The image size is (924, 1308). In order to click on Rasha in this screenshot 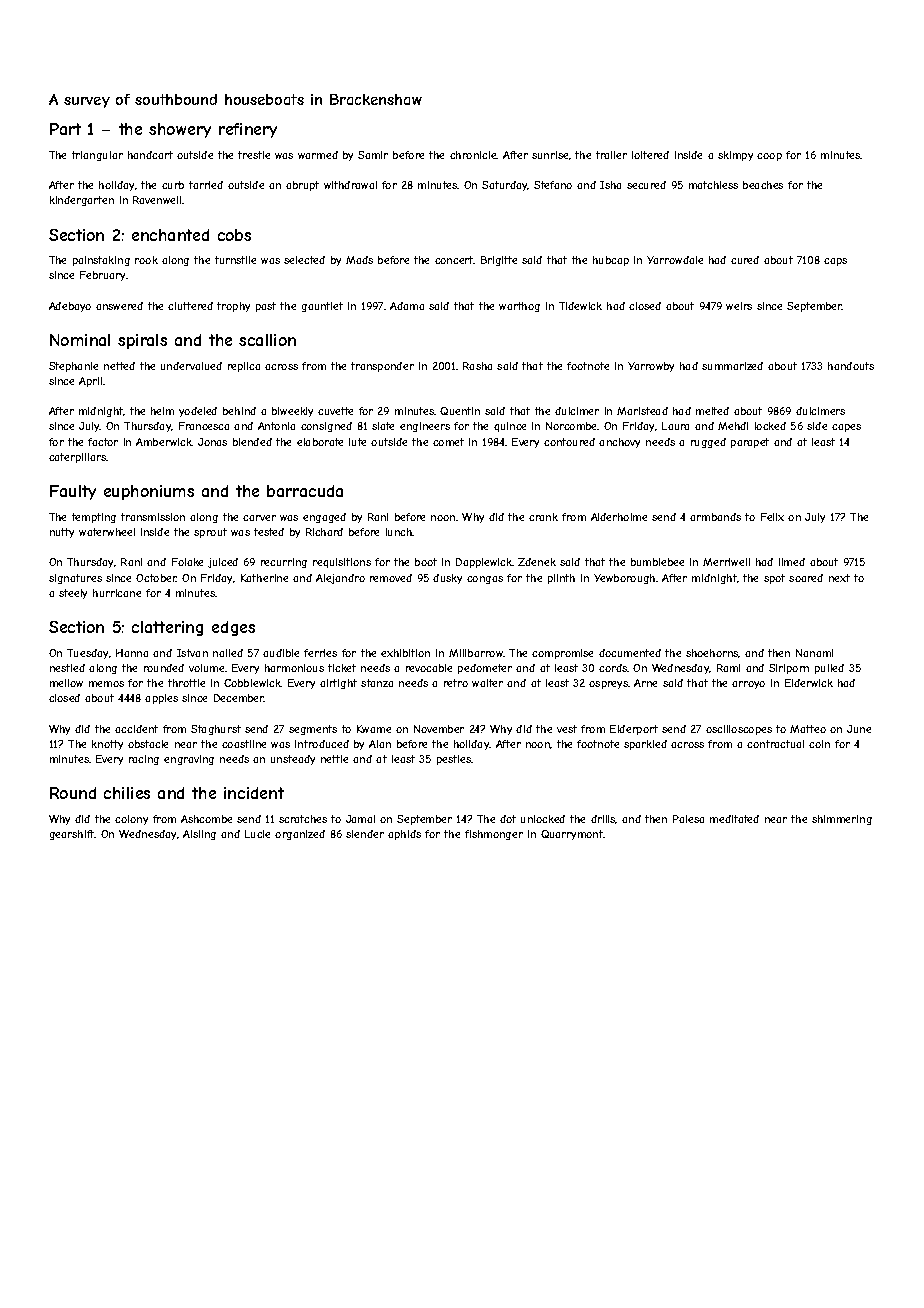, I will do `click(477, 366)`.
